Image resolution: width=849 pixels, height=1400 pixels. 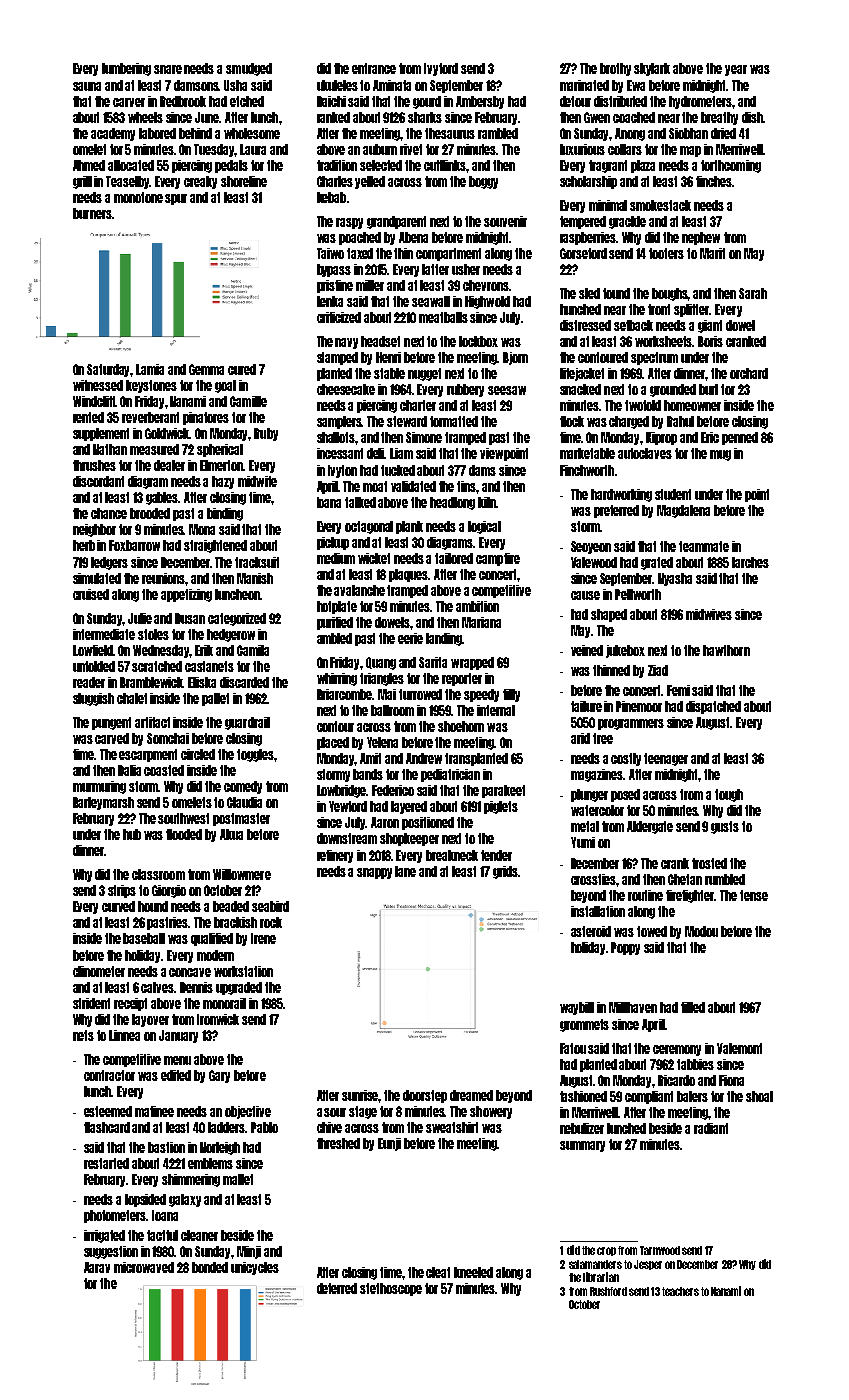 What do you see at coordinates (166, 1147) in the page?
I see `bastion` at bounding box center [166, 1147].
